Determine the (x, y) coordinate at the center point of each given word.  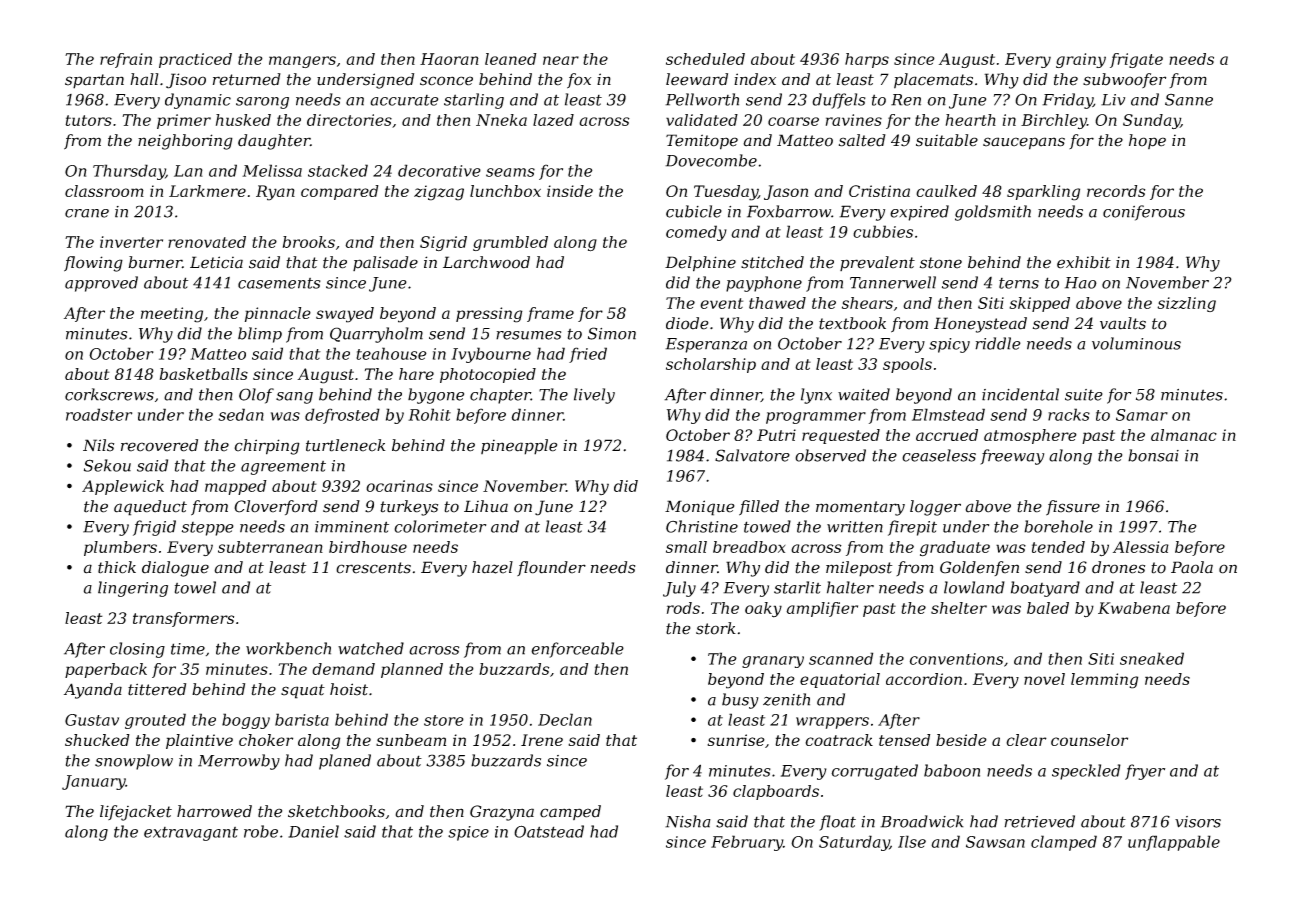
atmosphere (1030, 436)
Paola (1192, 567)
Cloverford (276, 507)
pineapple (519, 447)
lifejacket (136, 813)
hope (1147, 141)
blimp (260, 335)
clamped (1064, 843)
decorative (439, 170)
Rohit (429, 414)
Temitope (702, 142)
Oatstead (549, 831)
